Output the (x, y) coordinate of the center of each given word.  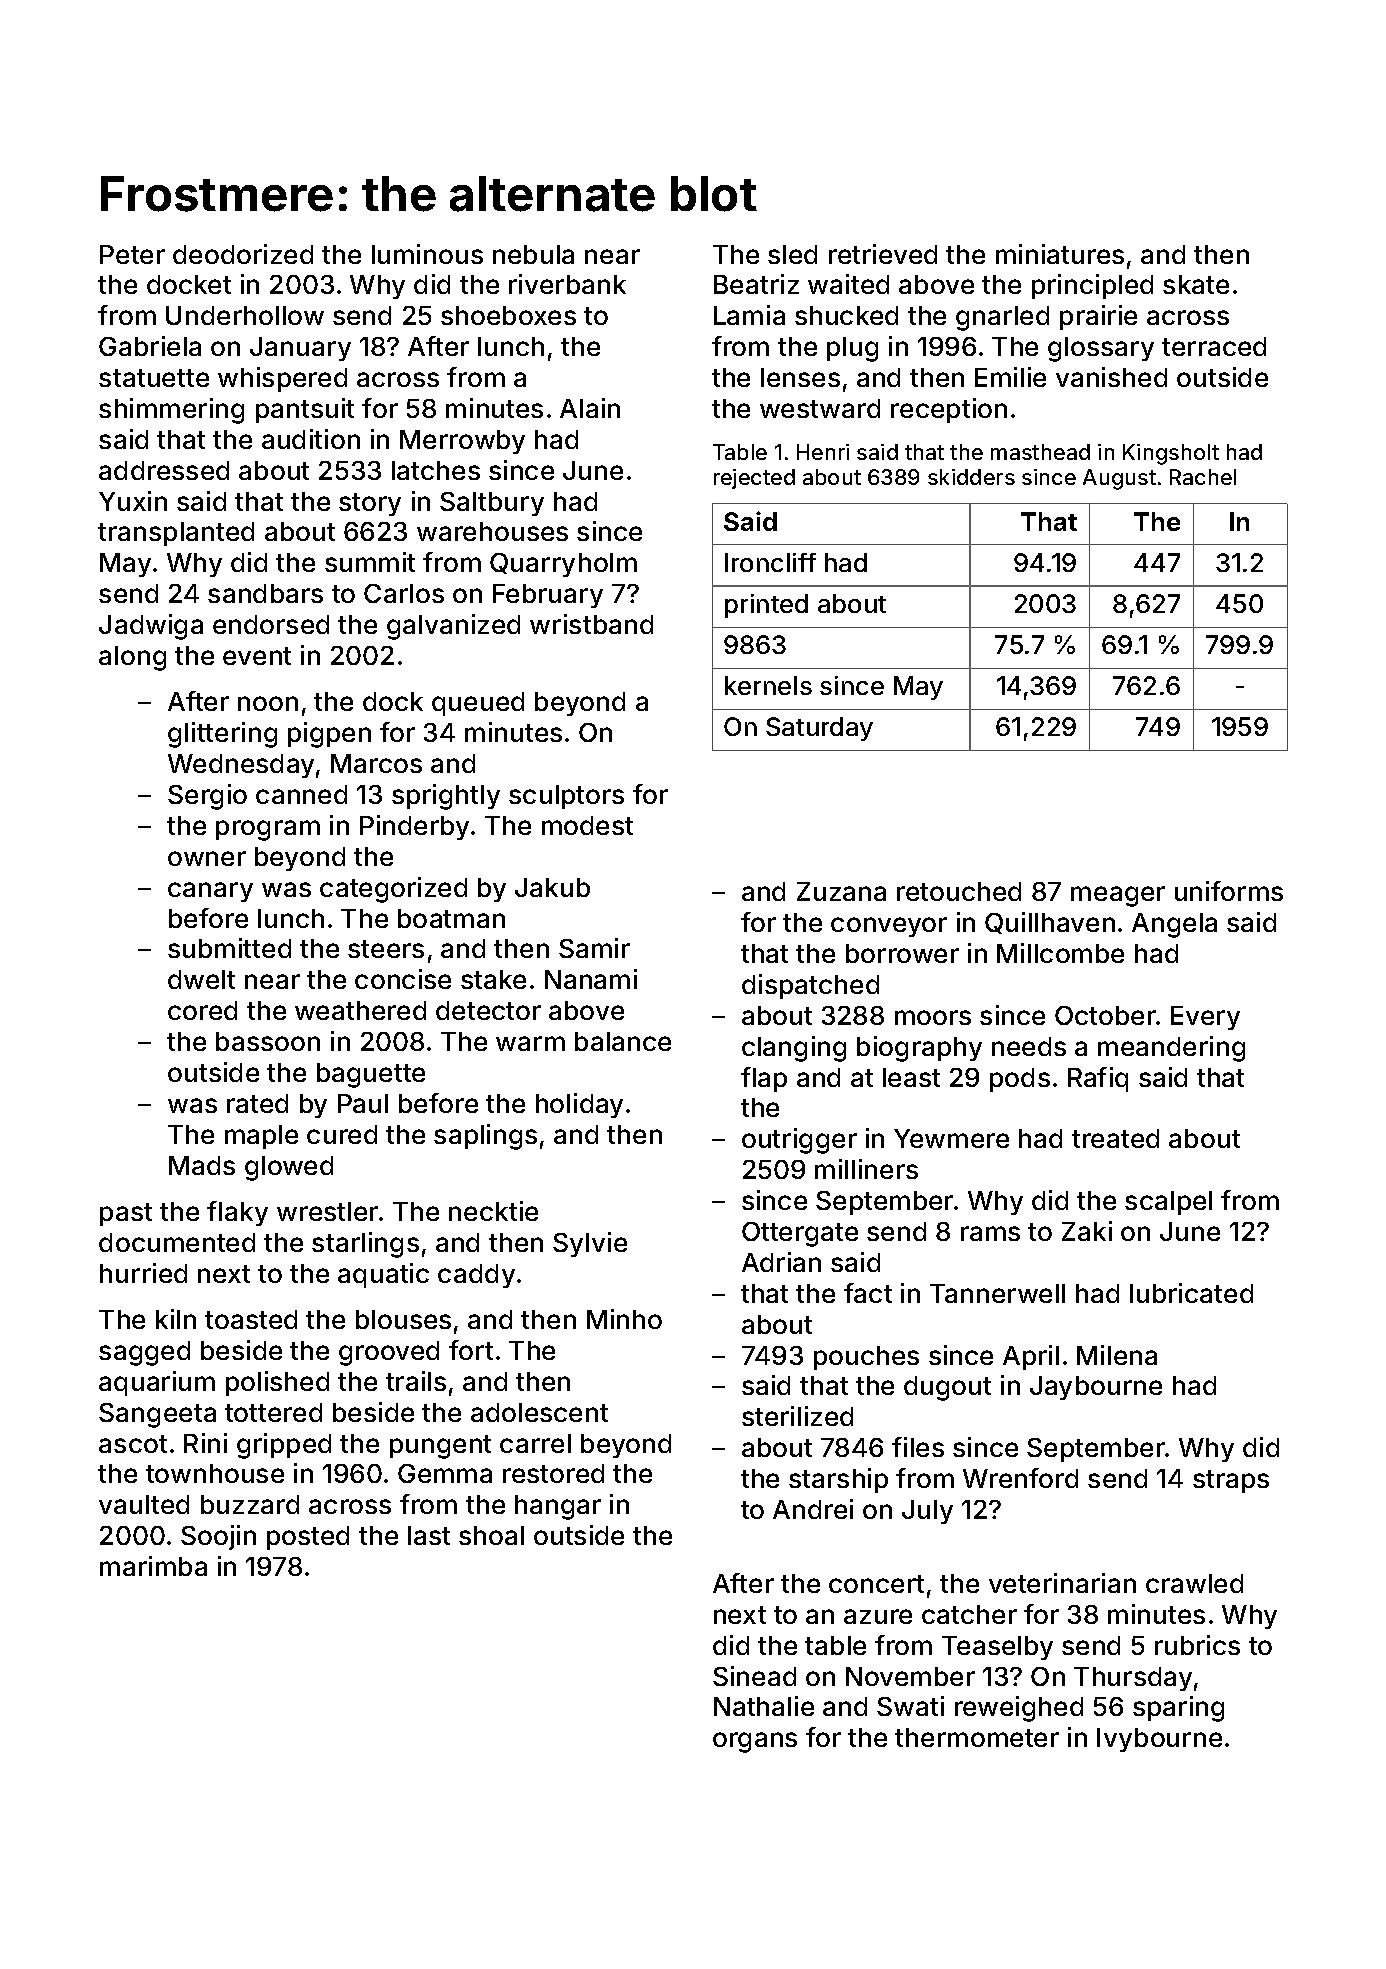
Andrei (813, 1509)
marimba (153, 1566)
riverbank (567, 284)
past (126, 1214)
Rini (205, 1443)
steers (386, 949)
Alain (590, 408)
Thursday (1133, 1679)
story (370, 504)
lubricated (1191, 1293)
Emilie (1010, 377)
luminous (427, 254)
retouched (959, 891)
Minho (624, 1319)
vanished (1111, 377)
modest (587, 825)
